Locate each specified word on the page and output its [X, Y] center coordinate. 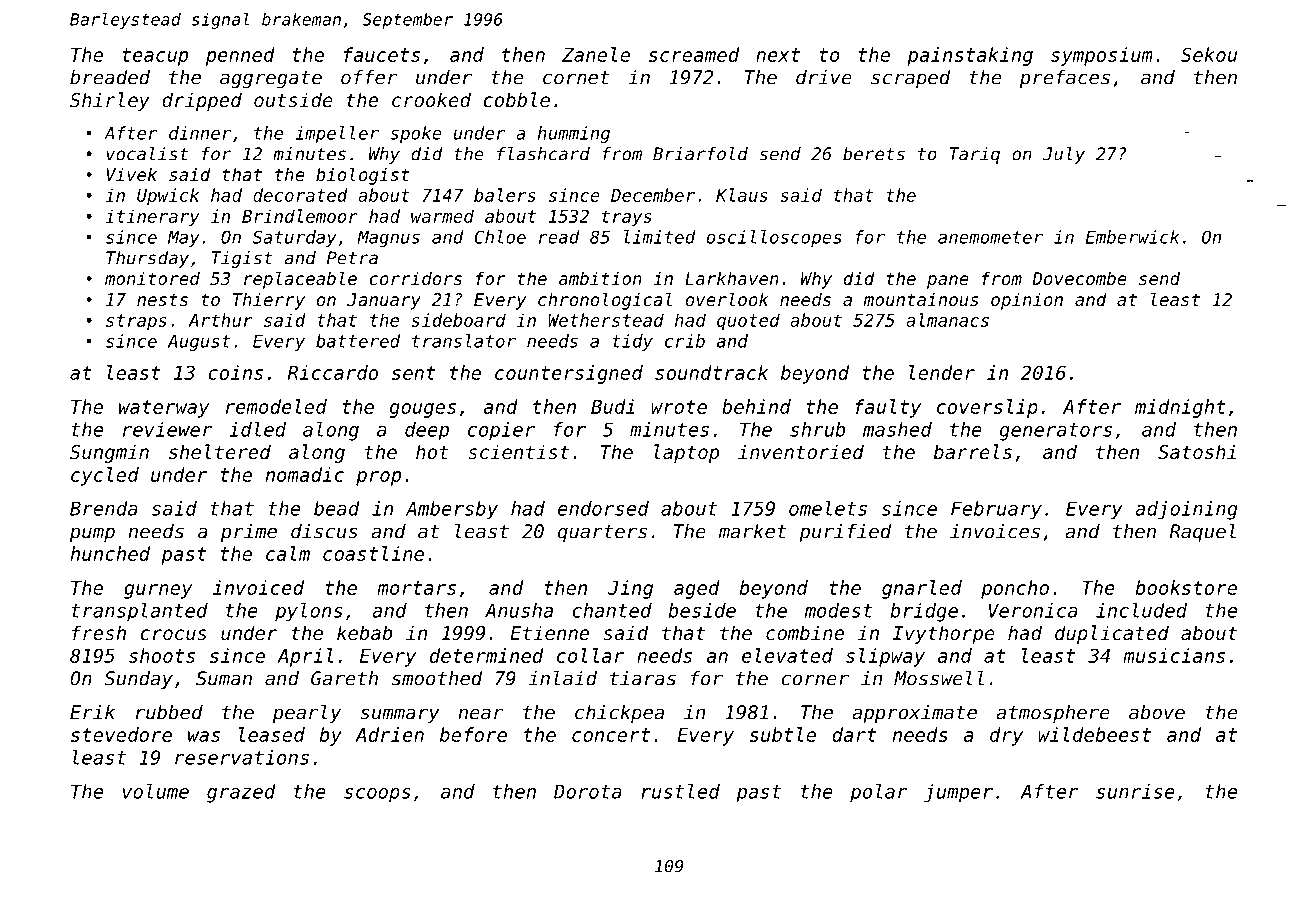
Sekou [1209, 54]
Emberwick [1132, 237]
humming [574, 134]
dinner [200, 133]
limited [660, 237]
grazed [241, 793]
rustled [680, 791]
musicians [1174, 655]
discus [324, 531]
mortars [416, 588]
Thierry [269, 301]
